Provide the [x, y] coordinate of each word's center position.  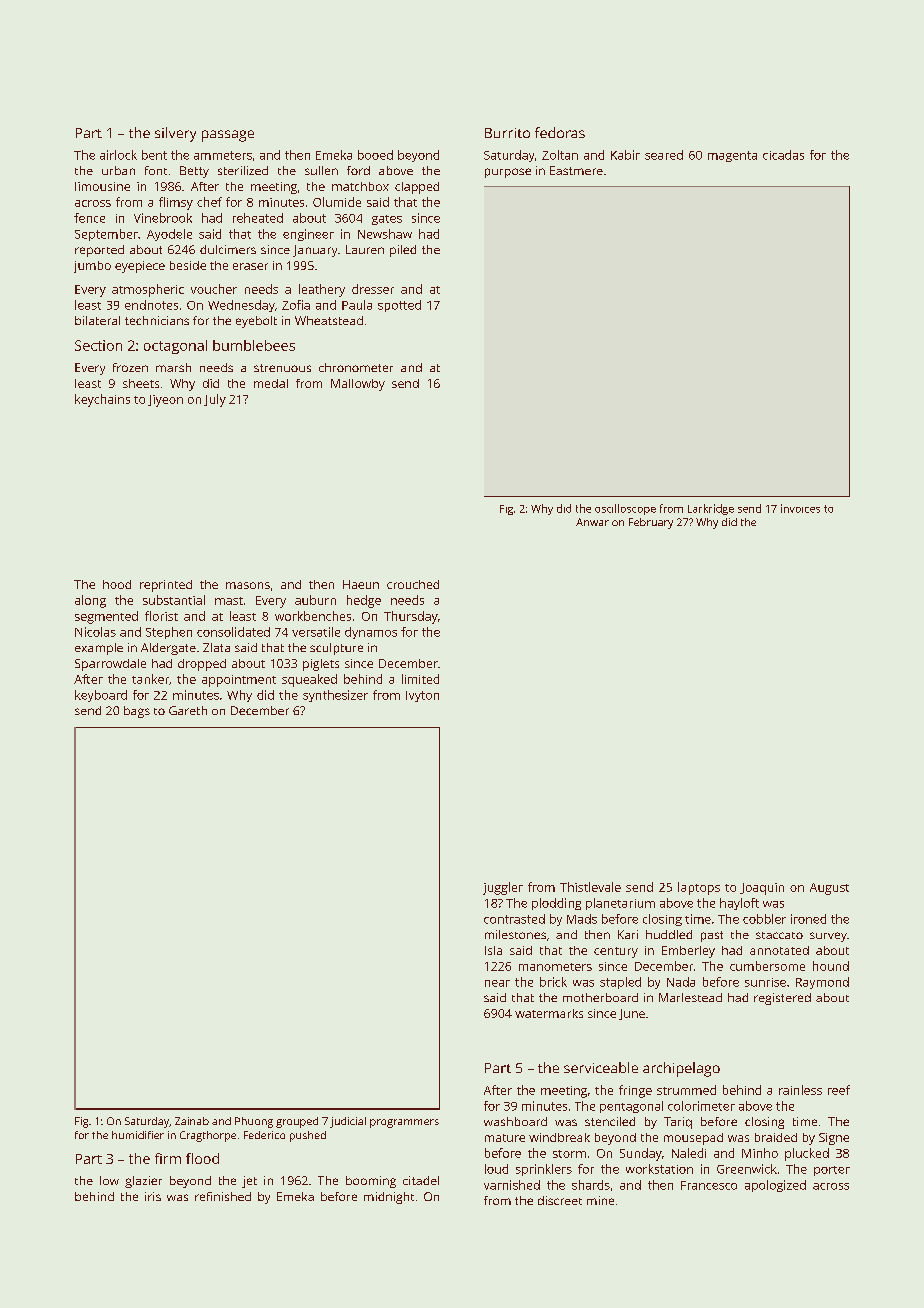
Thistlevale [590, 887]
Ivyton [422, 696]
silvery [175, 134]
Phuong [254, 1122]
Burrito [507, 133]
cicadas [783, 155]
